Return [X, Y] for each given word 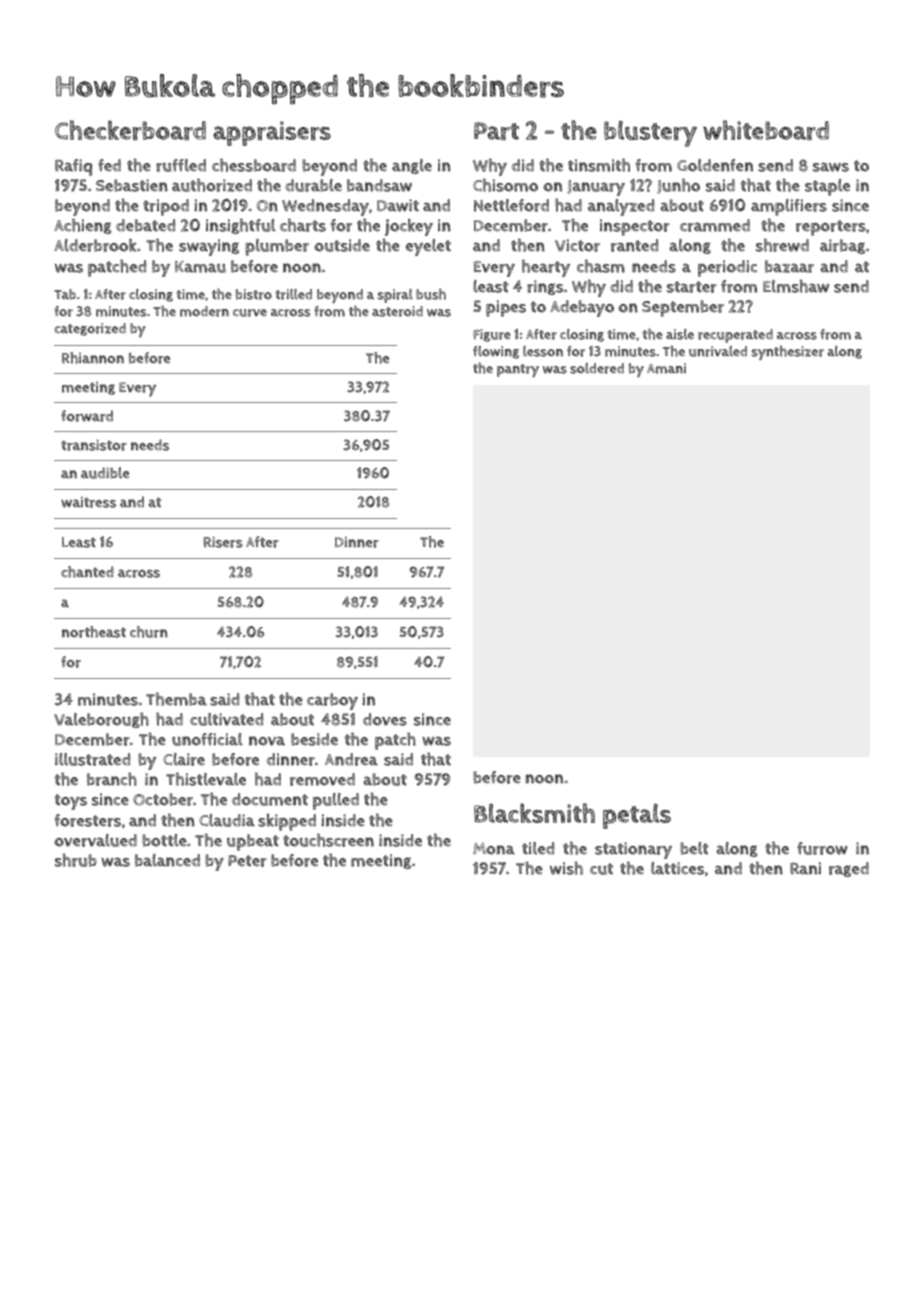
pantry [518, 370]
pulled [336, 801]
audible [105, 473]
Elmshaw [796, 286]
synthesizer [788, 352]
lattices [677, 868]
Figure [492, 335]
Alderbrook [95, 245]
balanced [167, 860]
